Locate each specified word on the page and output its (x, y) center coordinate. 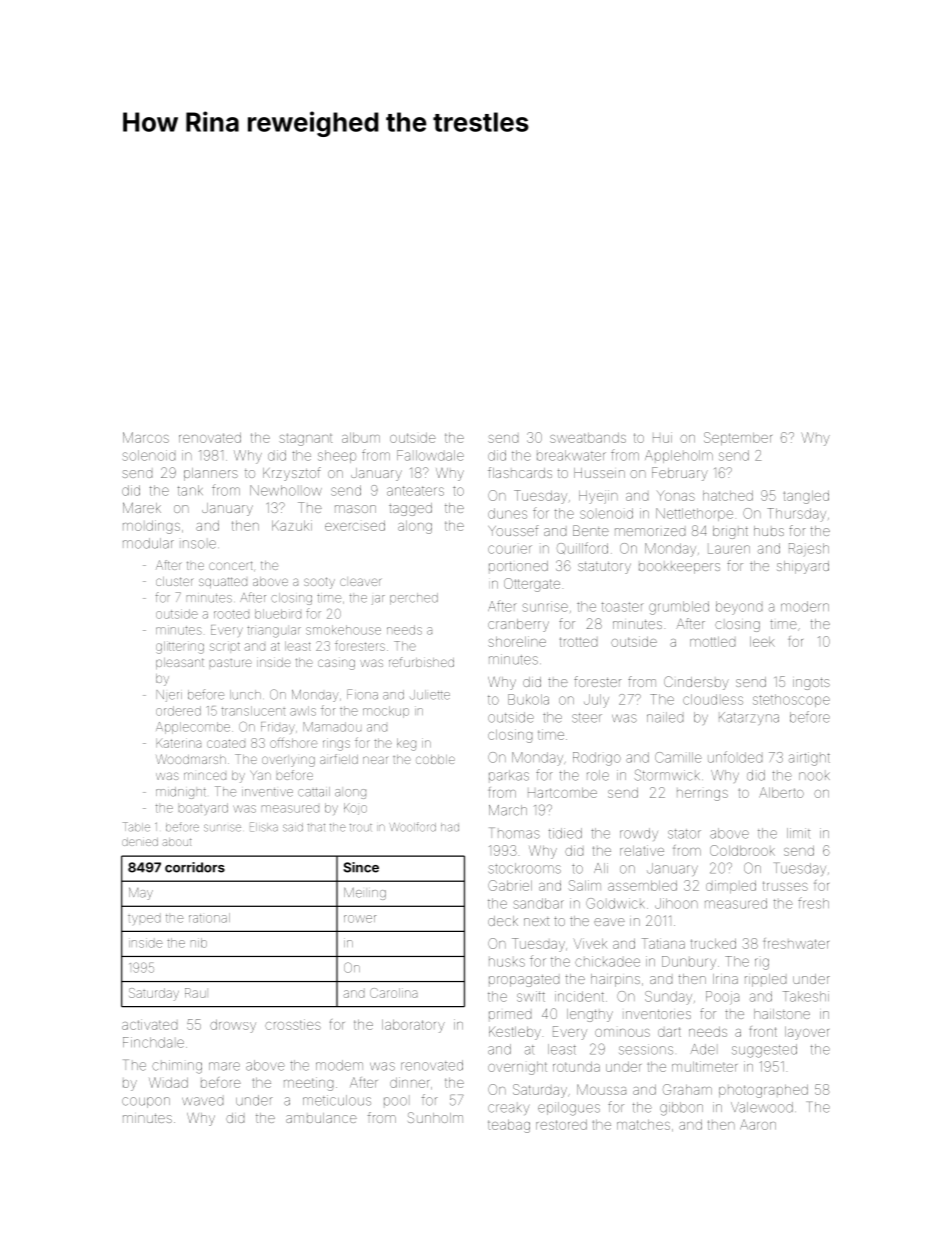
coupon (146, 1102)
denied (140, 842)
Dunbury (689, 963)
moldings (151, 527)
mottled (712, 642)
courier (510, 549)
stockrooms (525, 868)
